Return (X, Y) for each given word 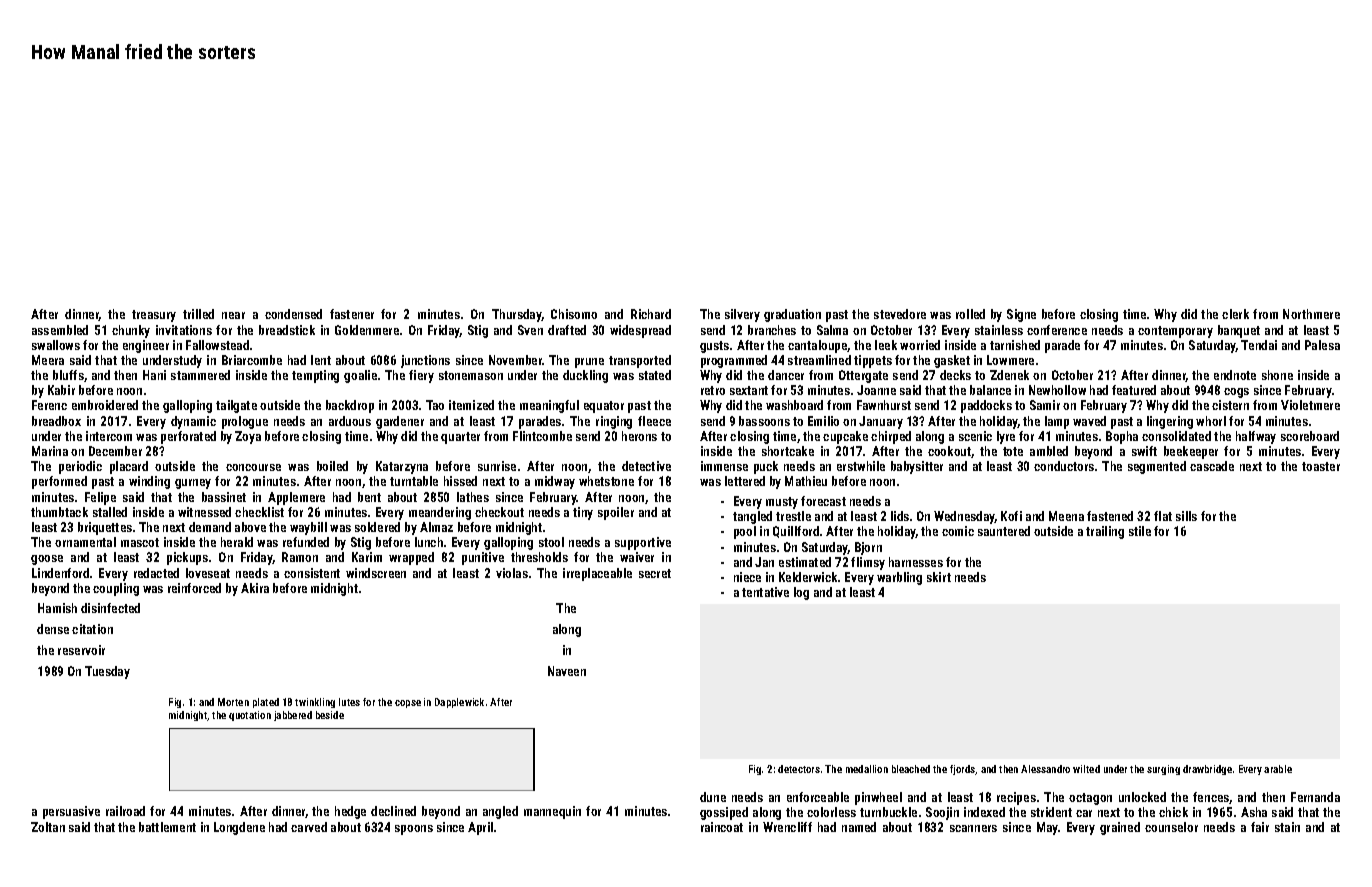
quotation (250, 716)
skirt (939, 577)
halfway (1256, 437)
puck (766, 467)
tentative (765, 592)
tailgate (236, 406)
